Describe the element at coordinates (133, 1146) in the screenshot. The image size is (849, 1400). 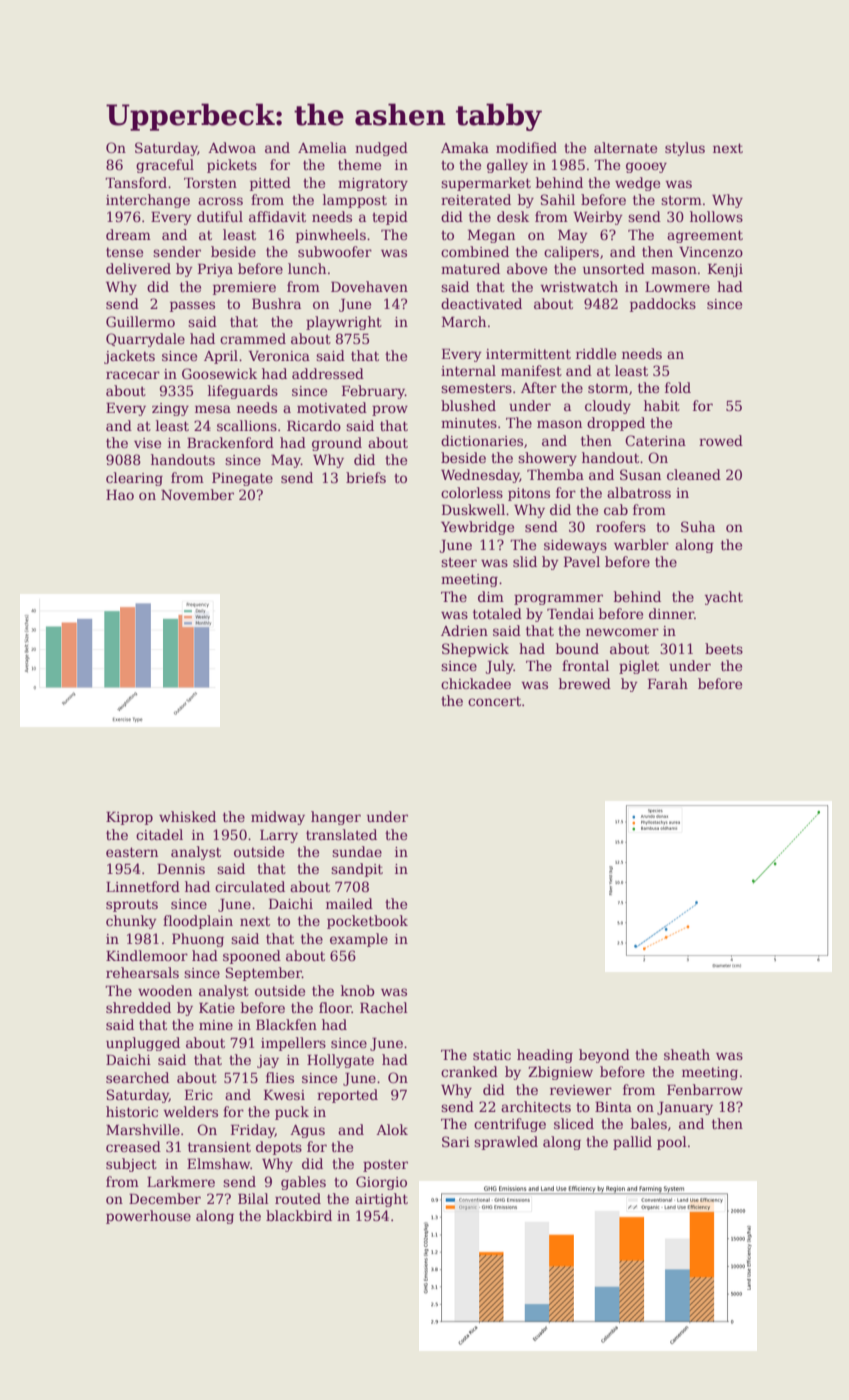
I see `creased` at that location.
